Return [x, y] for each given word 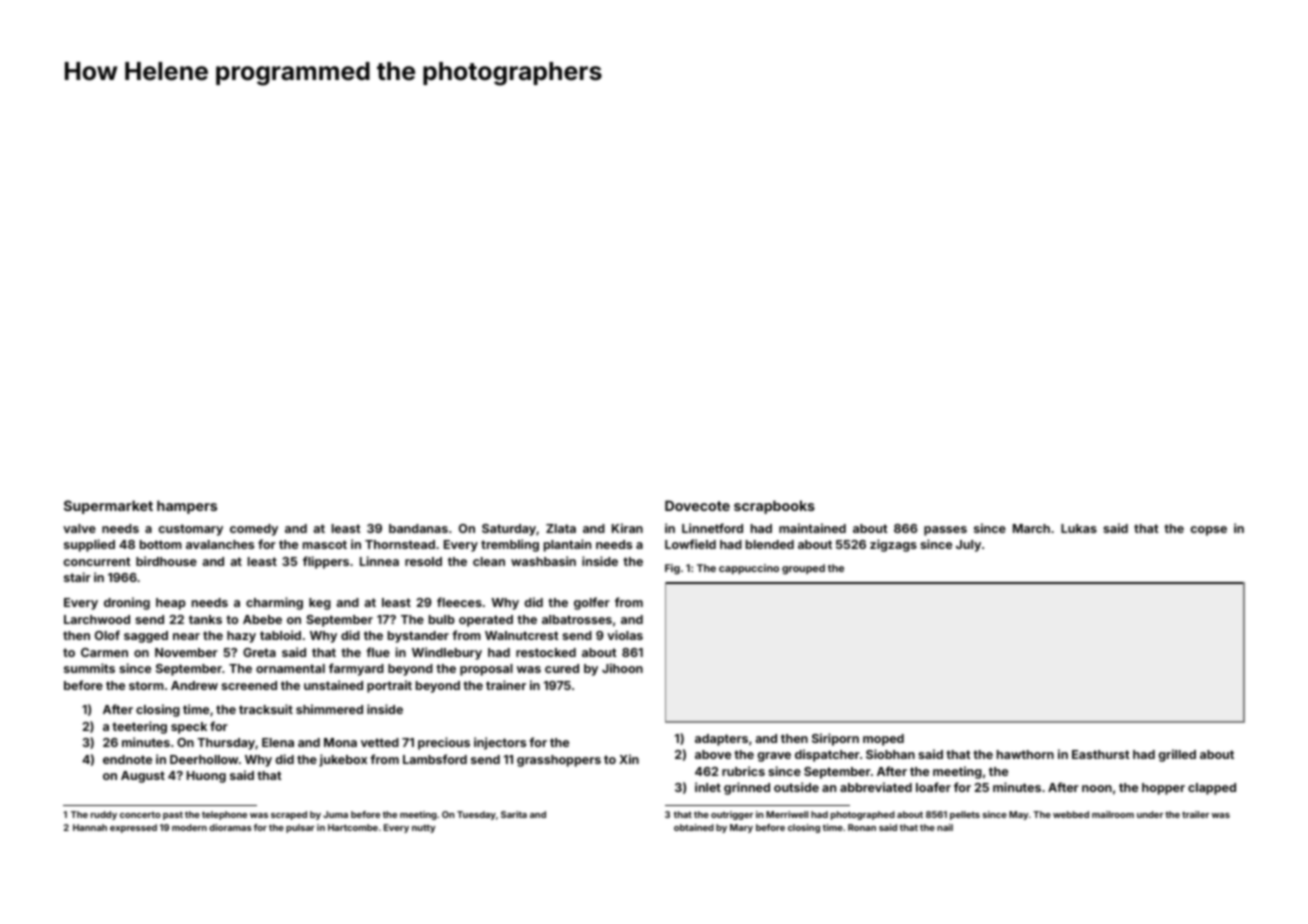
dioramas [230, 827]
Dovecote [697, 505]
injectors [500, 743]
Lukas [1079, 528]
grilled [1177, 755]
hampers [187, 507]
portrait [389, 686]
